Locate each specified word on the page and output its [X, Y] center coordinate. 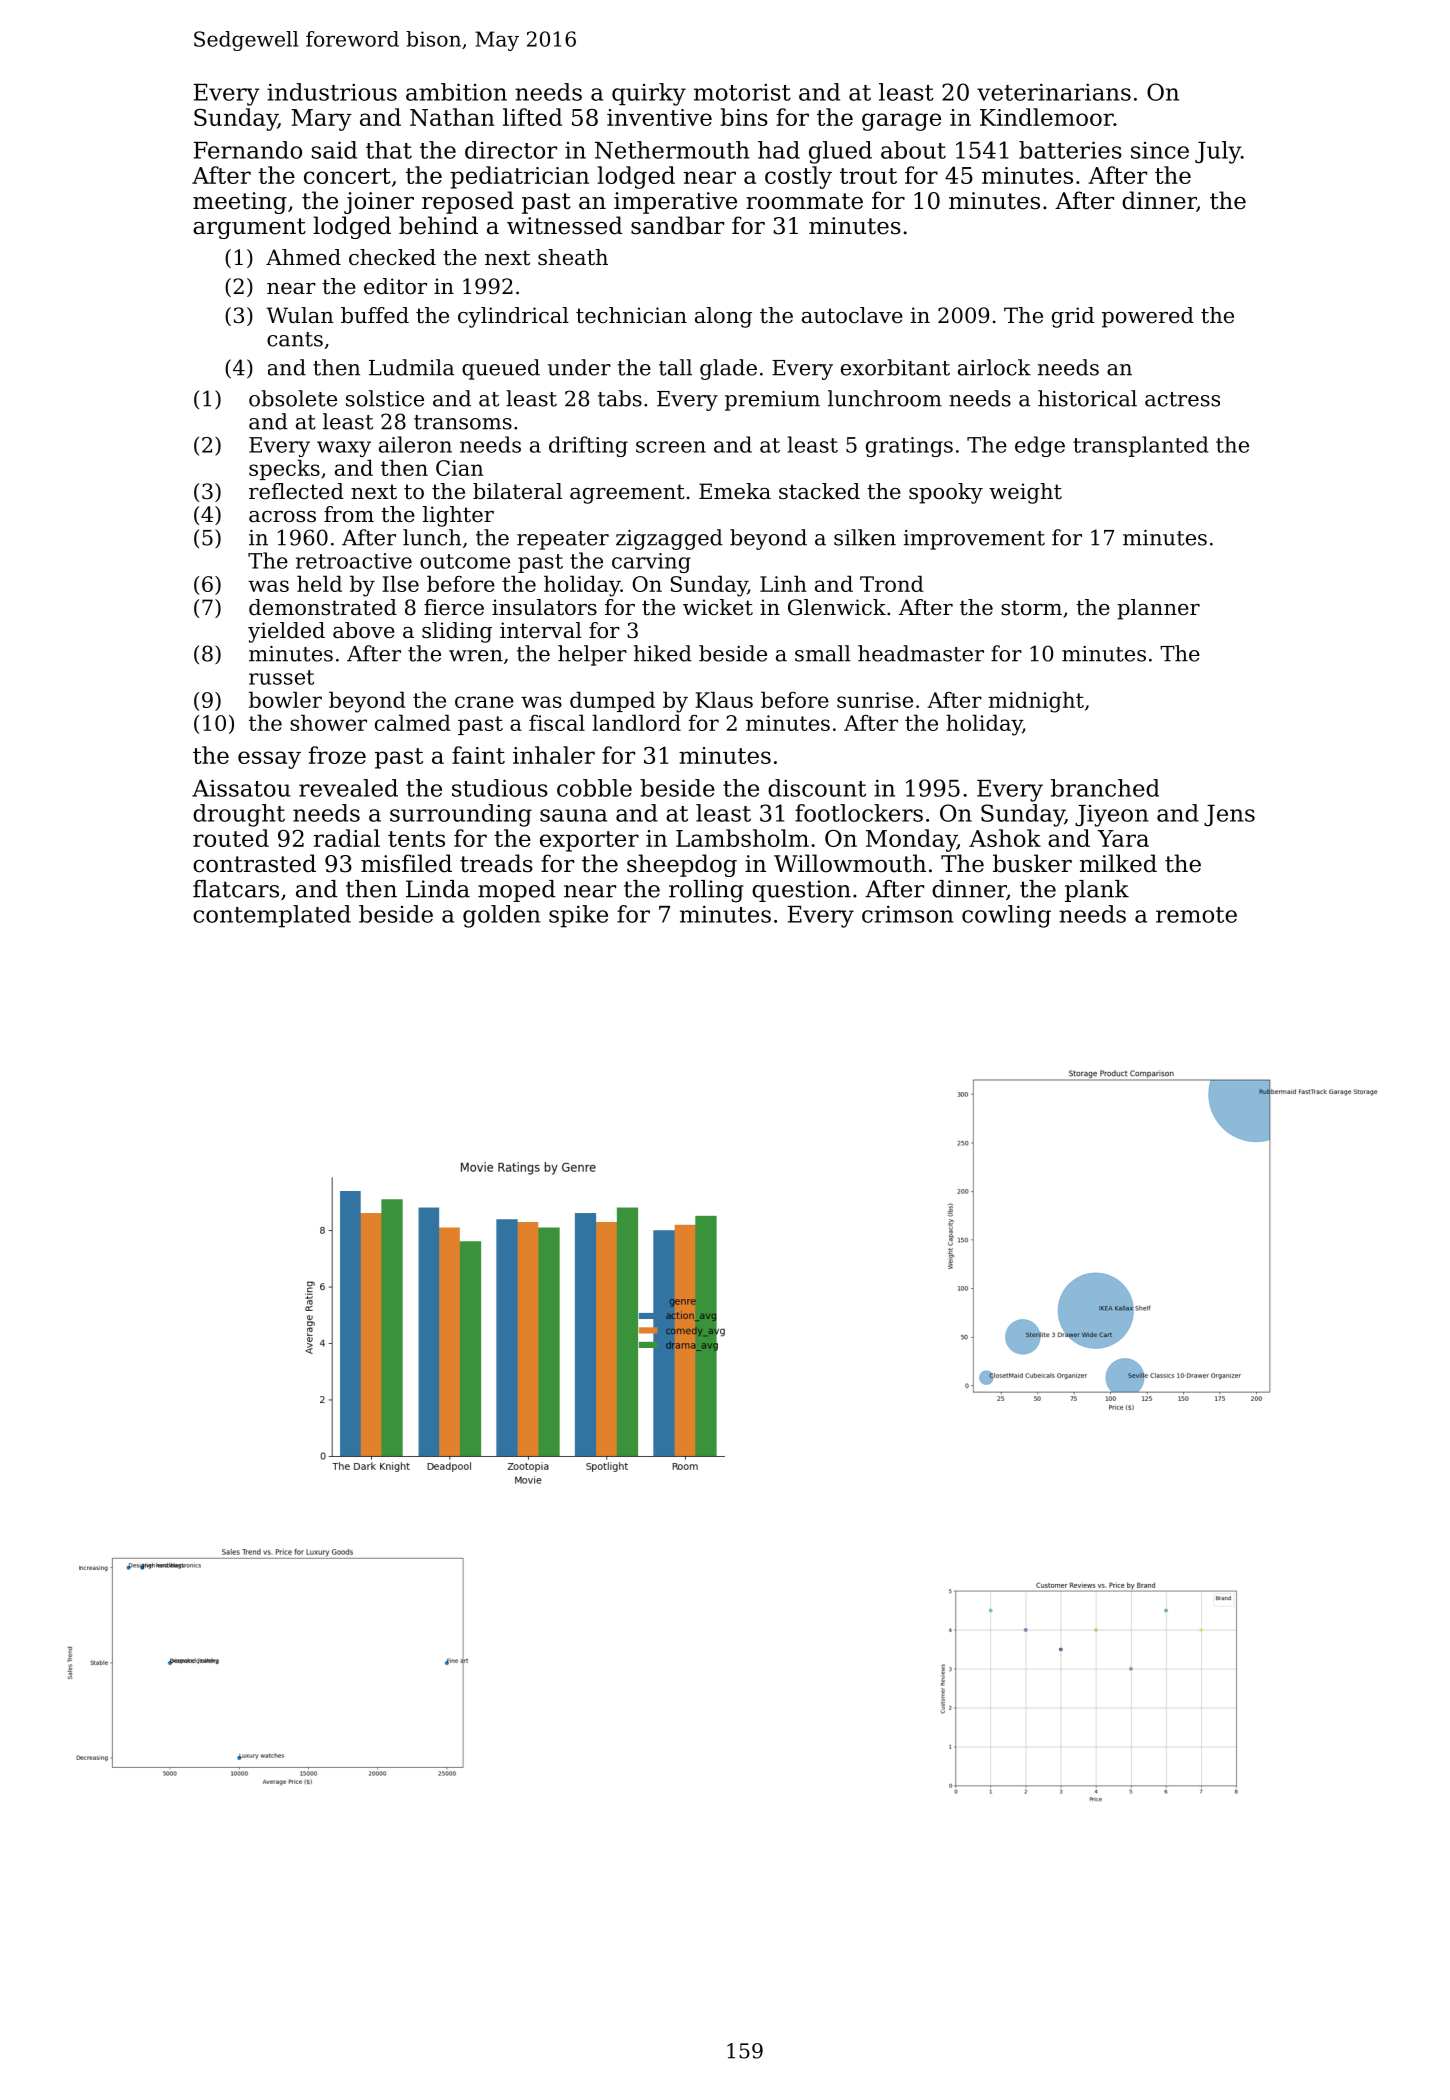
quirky [649, 94]
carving [651, 563]
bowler [285, 699]
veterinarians [1054, 92]
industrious [332, 92]
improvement [974, 540]
